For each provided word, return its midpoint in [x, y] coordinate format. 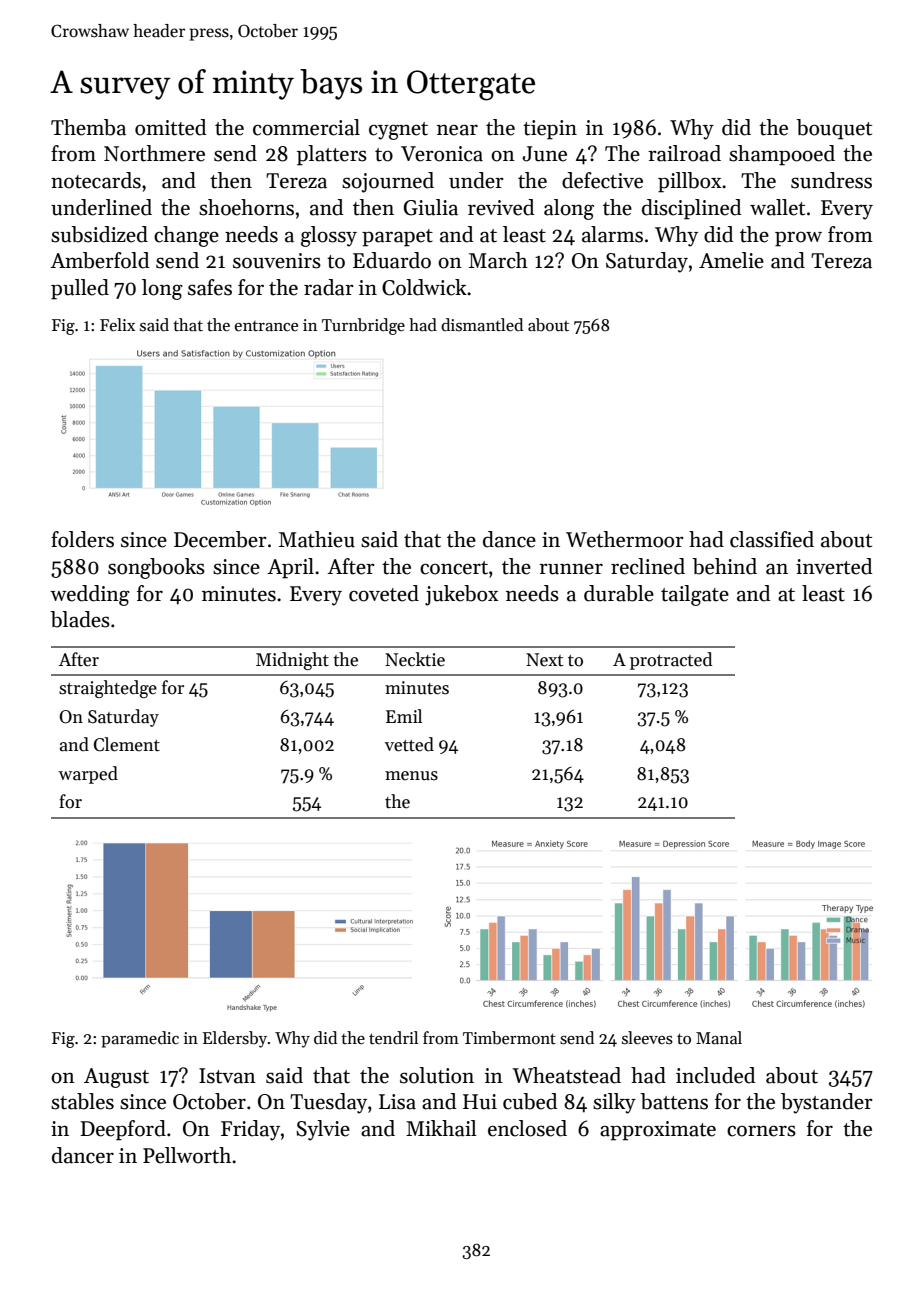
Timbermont [509, 1038]
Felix [117, 325]
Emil [404, 716]
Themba [88, 127]
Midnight [292, 661]
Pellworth [187, 1155]
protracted [671, 661]
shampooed [782, 155]
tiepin [550, 130]
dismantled [482, 325]
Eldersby [235, 1039]
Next [544, 660]
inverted [834, 566]
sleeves [647, 1038]
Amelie [731, 260]
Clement [127, 744]
